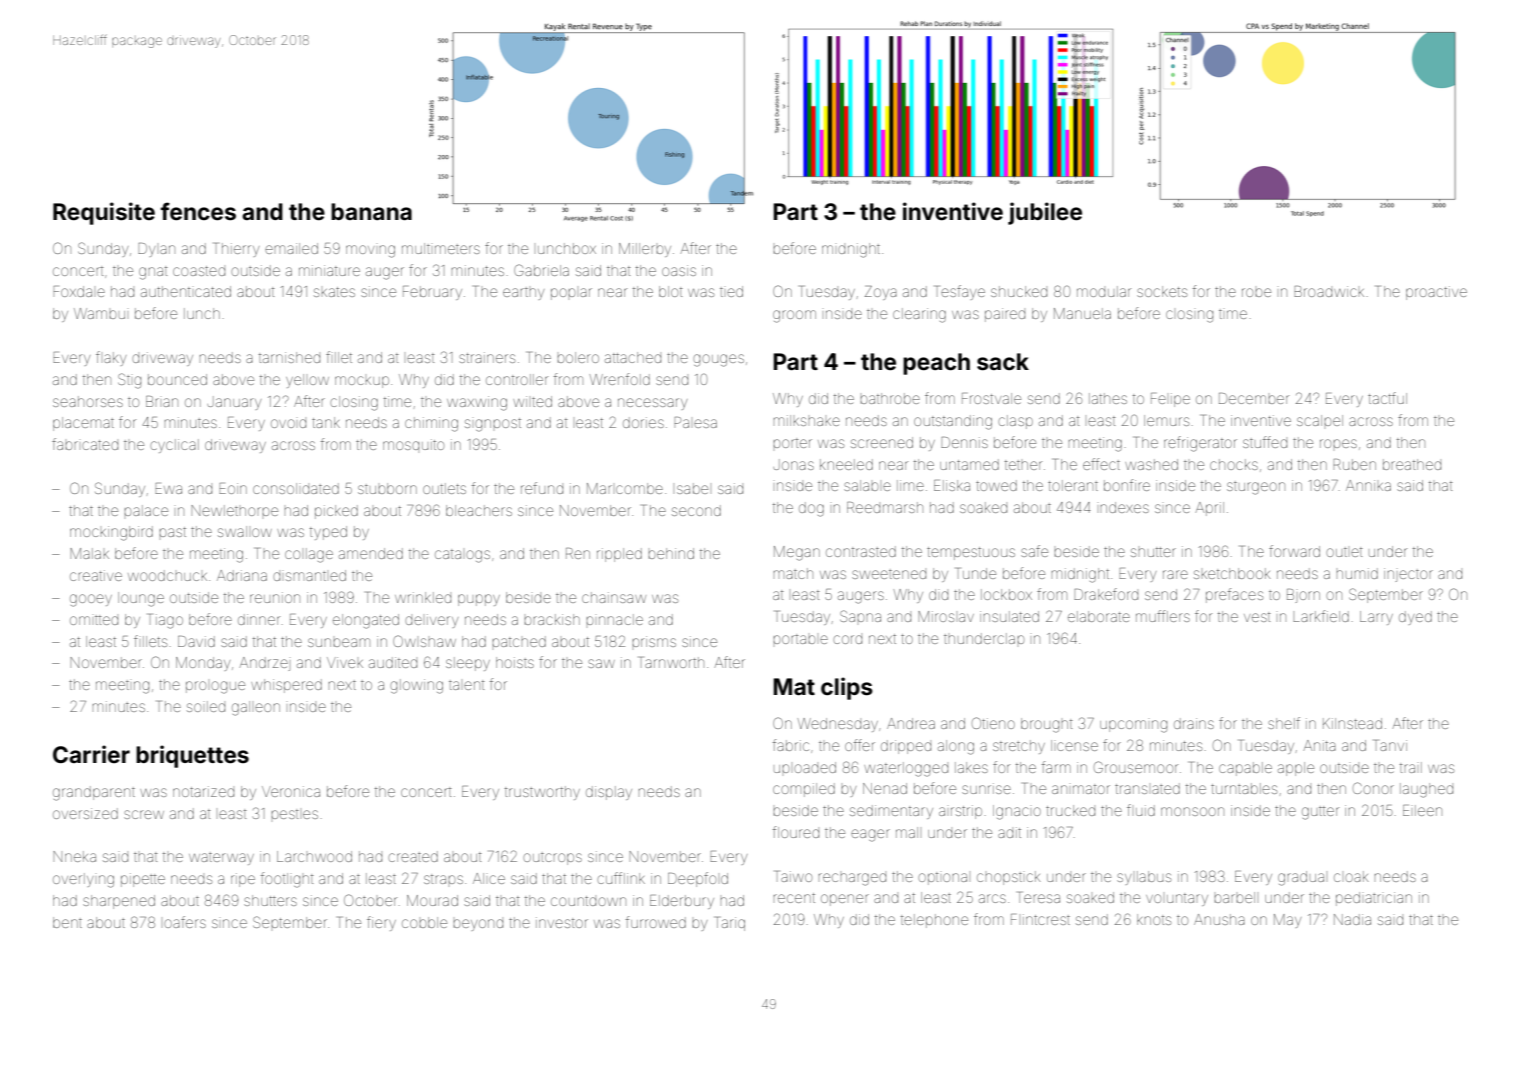  I want to click on sockets, so click(1162, 291).
